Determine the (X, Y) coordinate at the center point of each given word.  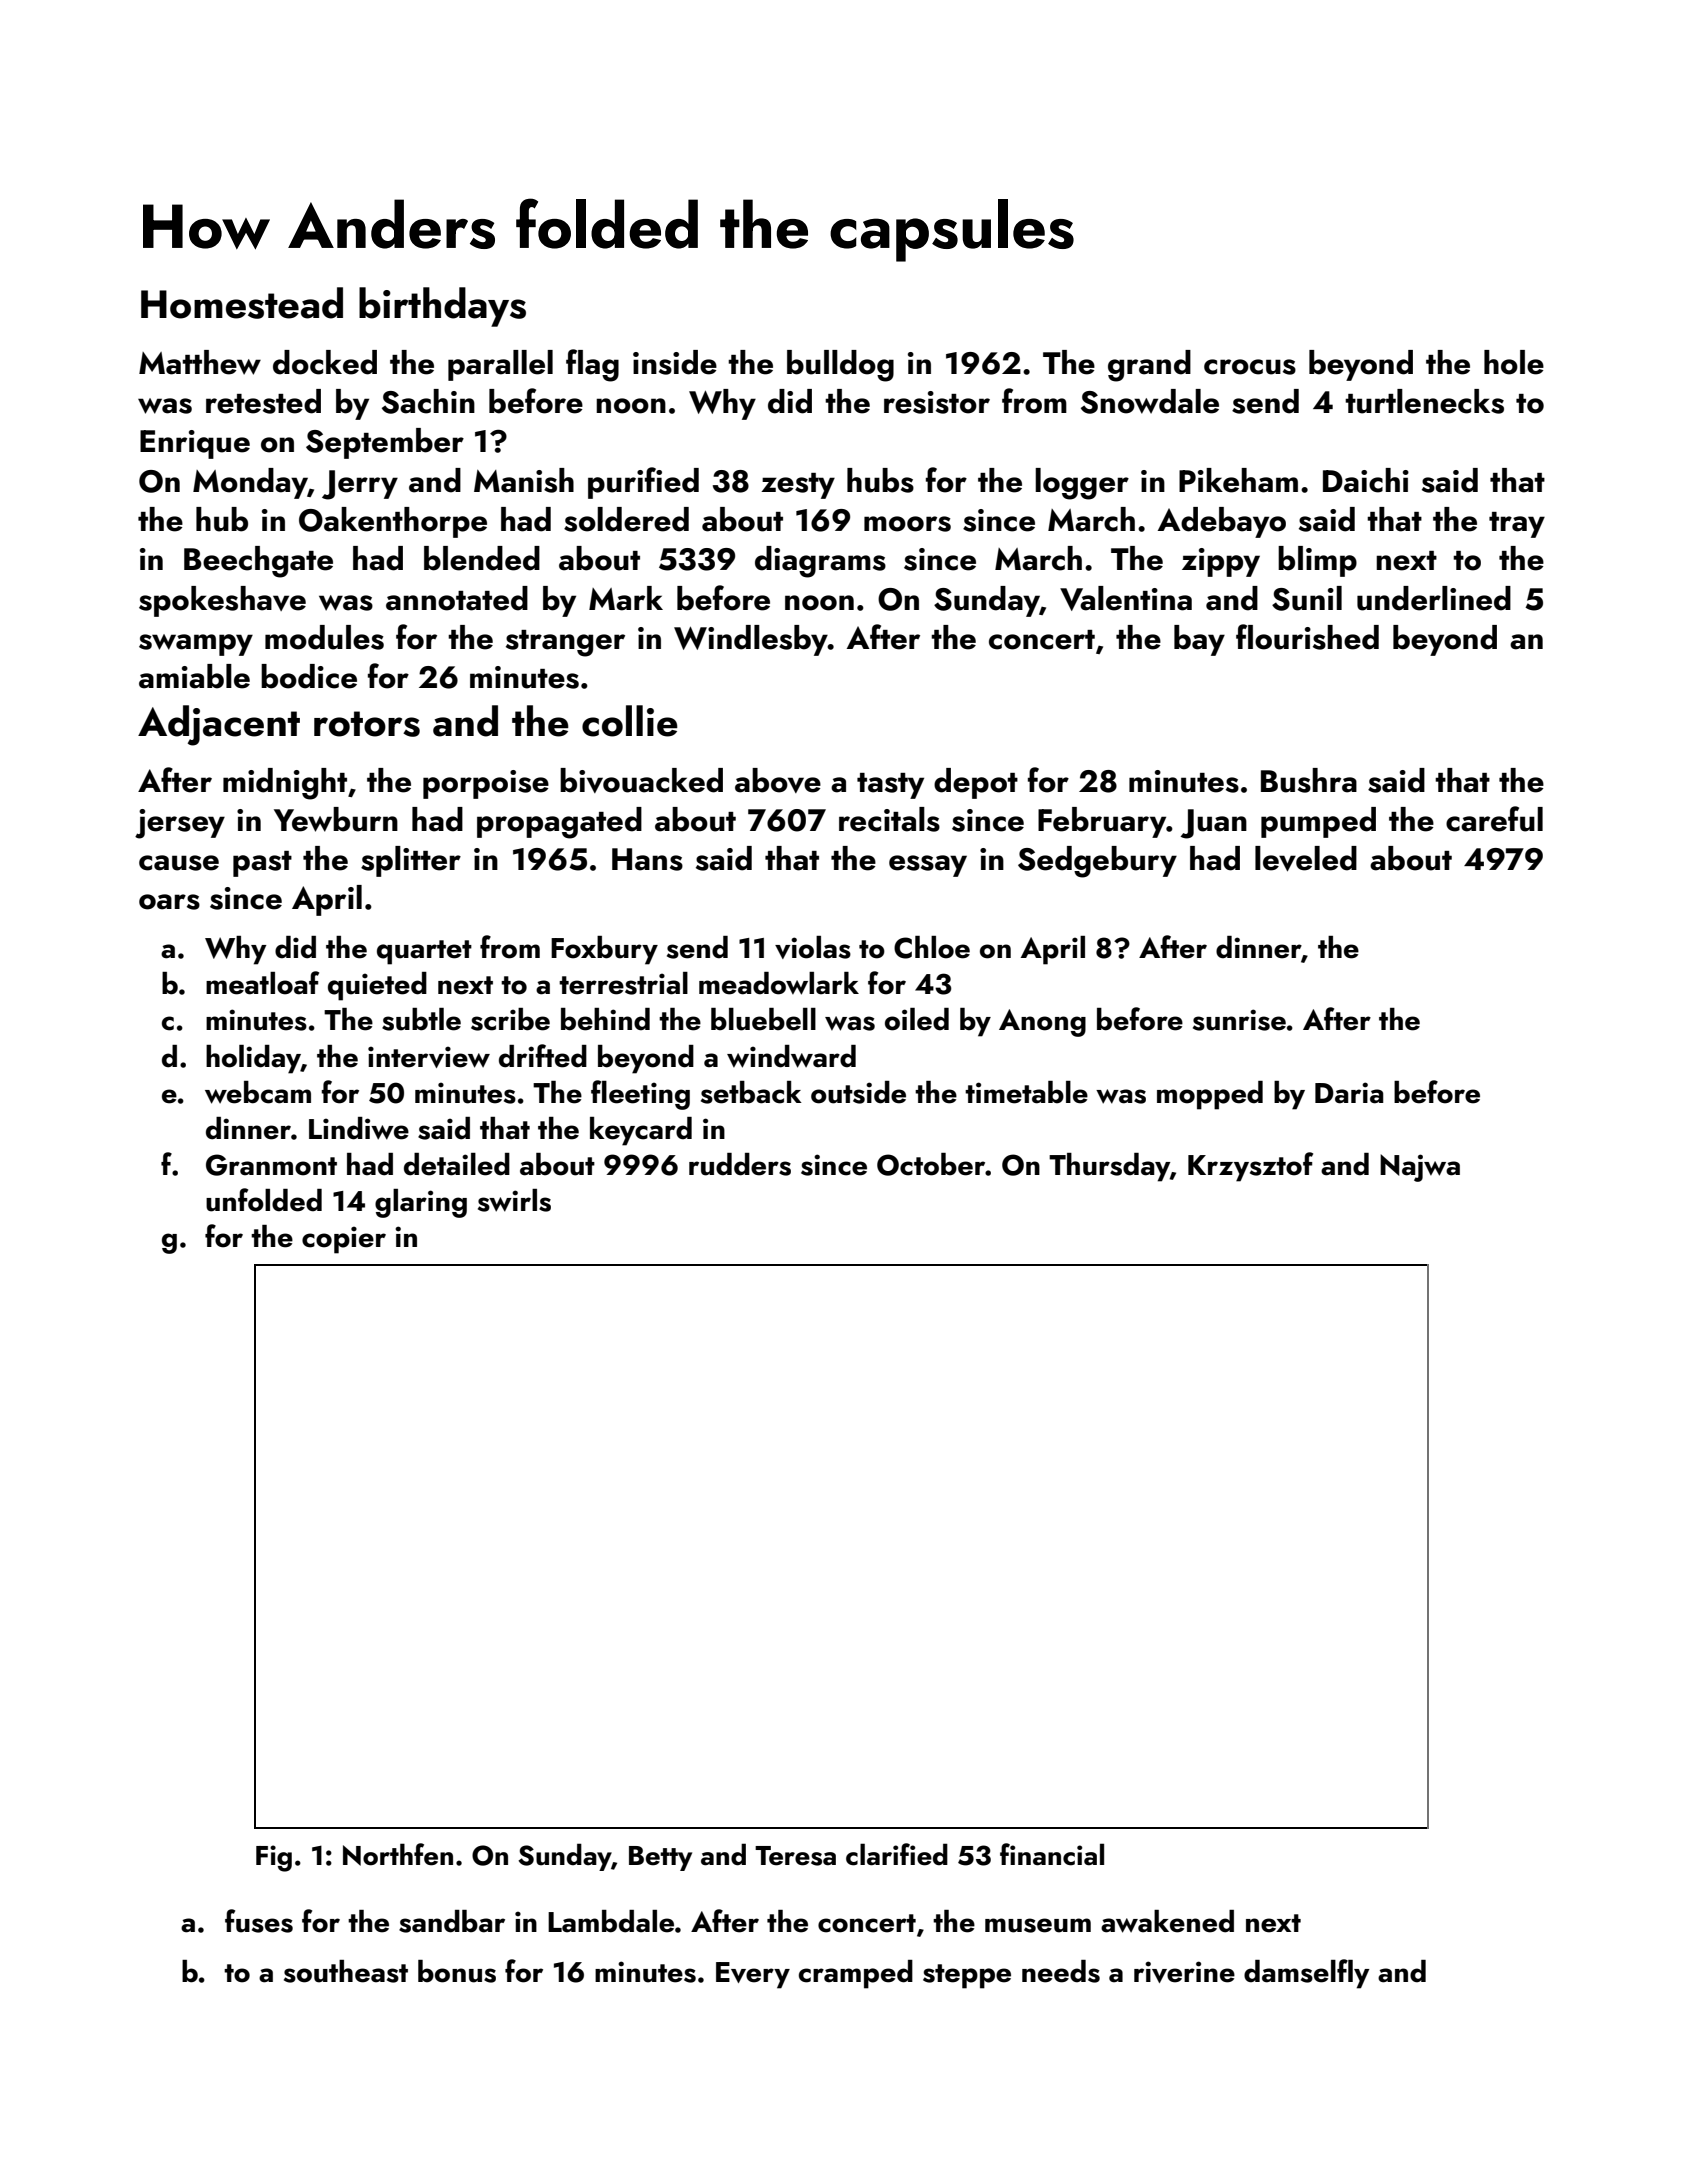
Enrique (195, 444)
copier (344, 1240)
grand (1149, 366)
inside (675, 362)
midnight (285, 784)
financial (1052, 1854)
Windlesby (751, 640)
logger (1082, 484)
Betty (660, 1858)
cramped (856, 1974)
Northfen (398, 1854)
